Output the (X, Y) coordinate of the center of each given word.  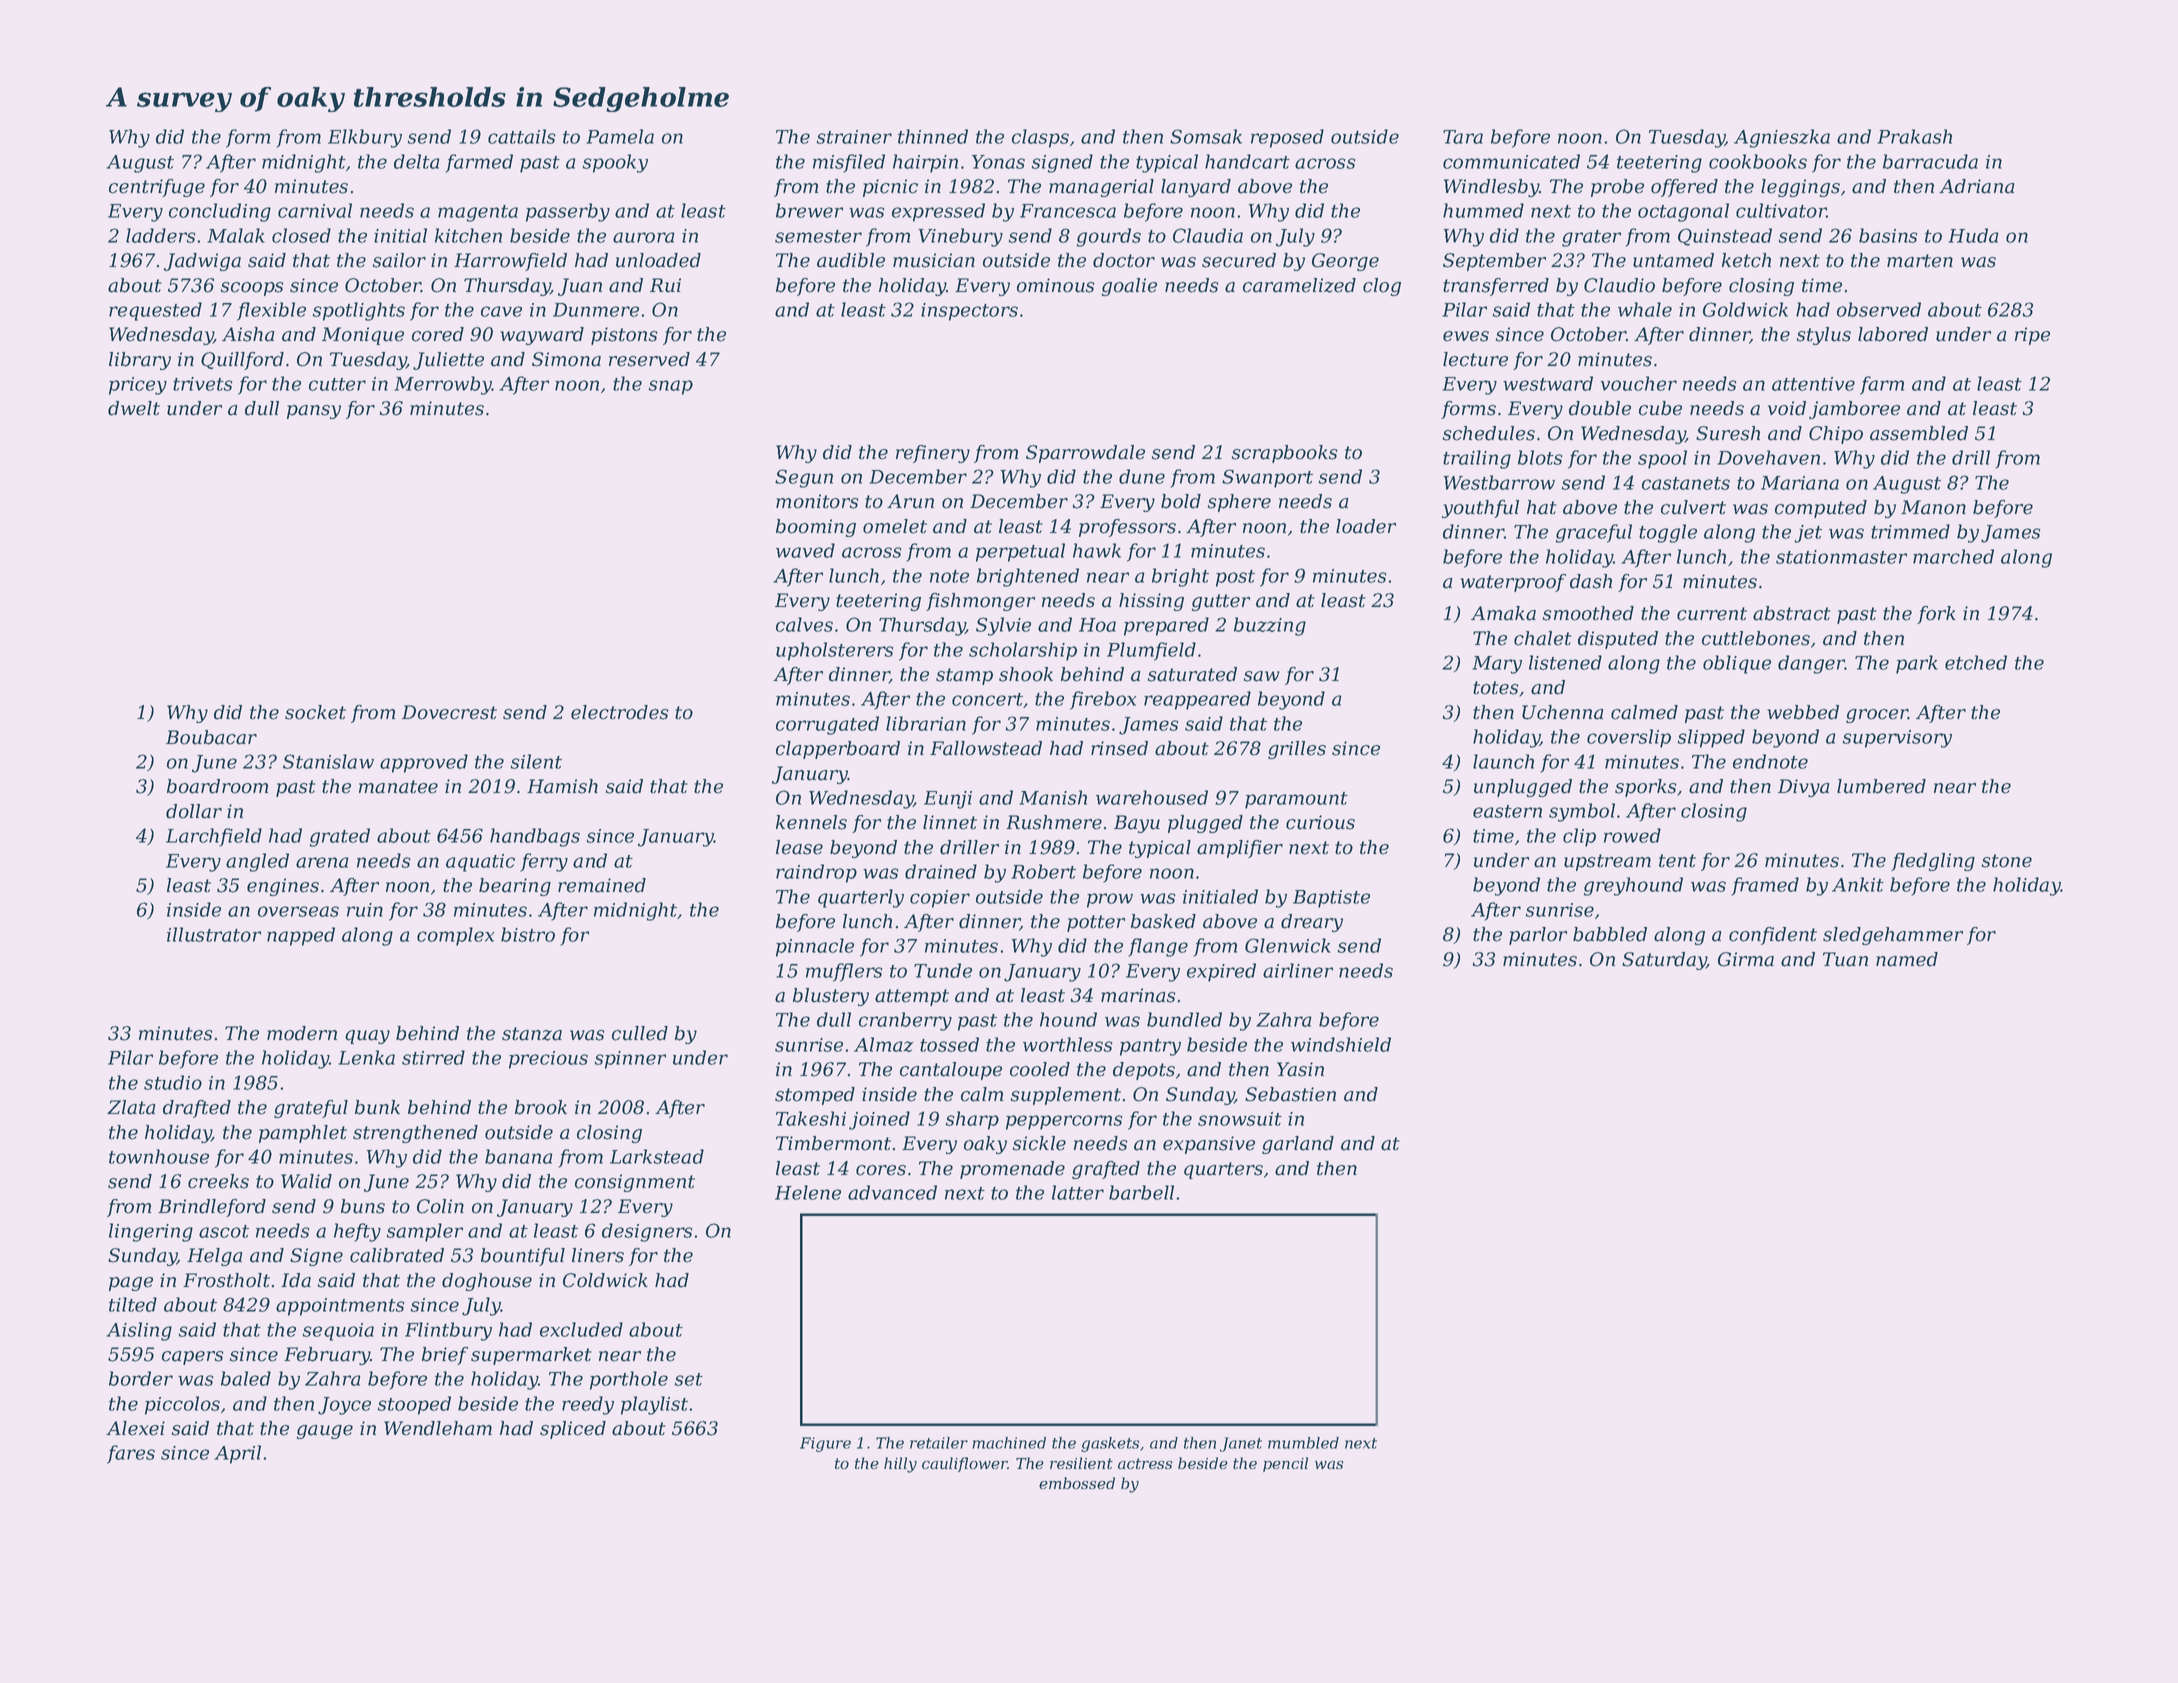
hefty (357, 1232)
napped (301, 936)
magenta (478, 213)
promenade (1012, 1170)
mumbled (1303, 1443)
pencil (1285, 1464)
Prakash (1914, 136)
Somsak (1206, 136)
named (1907, 959)
